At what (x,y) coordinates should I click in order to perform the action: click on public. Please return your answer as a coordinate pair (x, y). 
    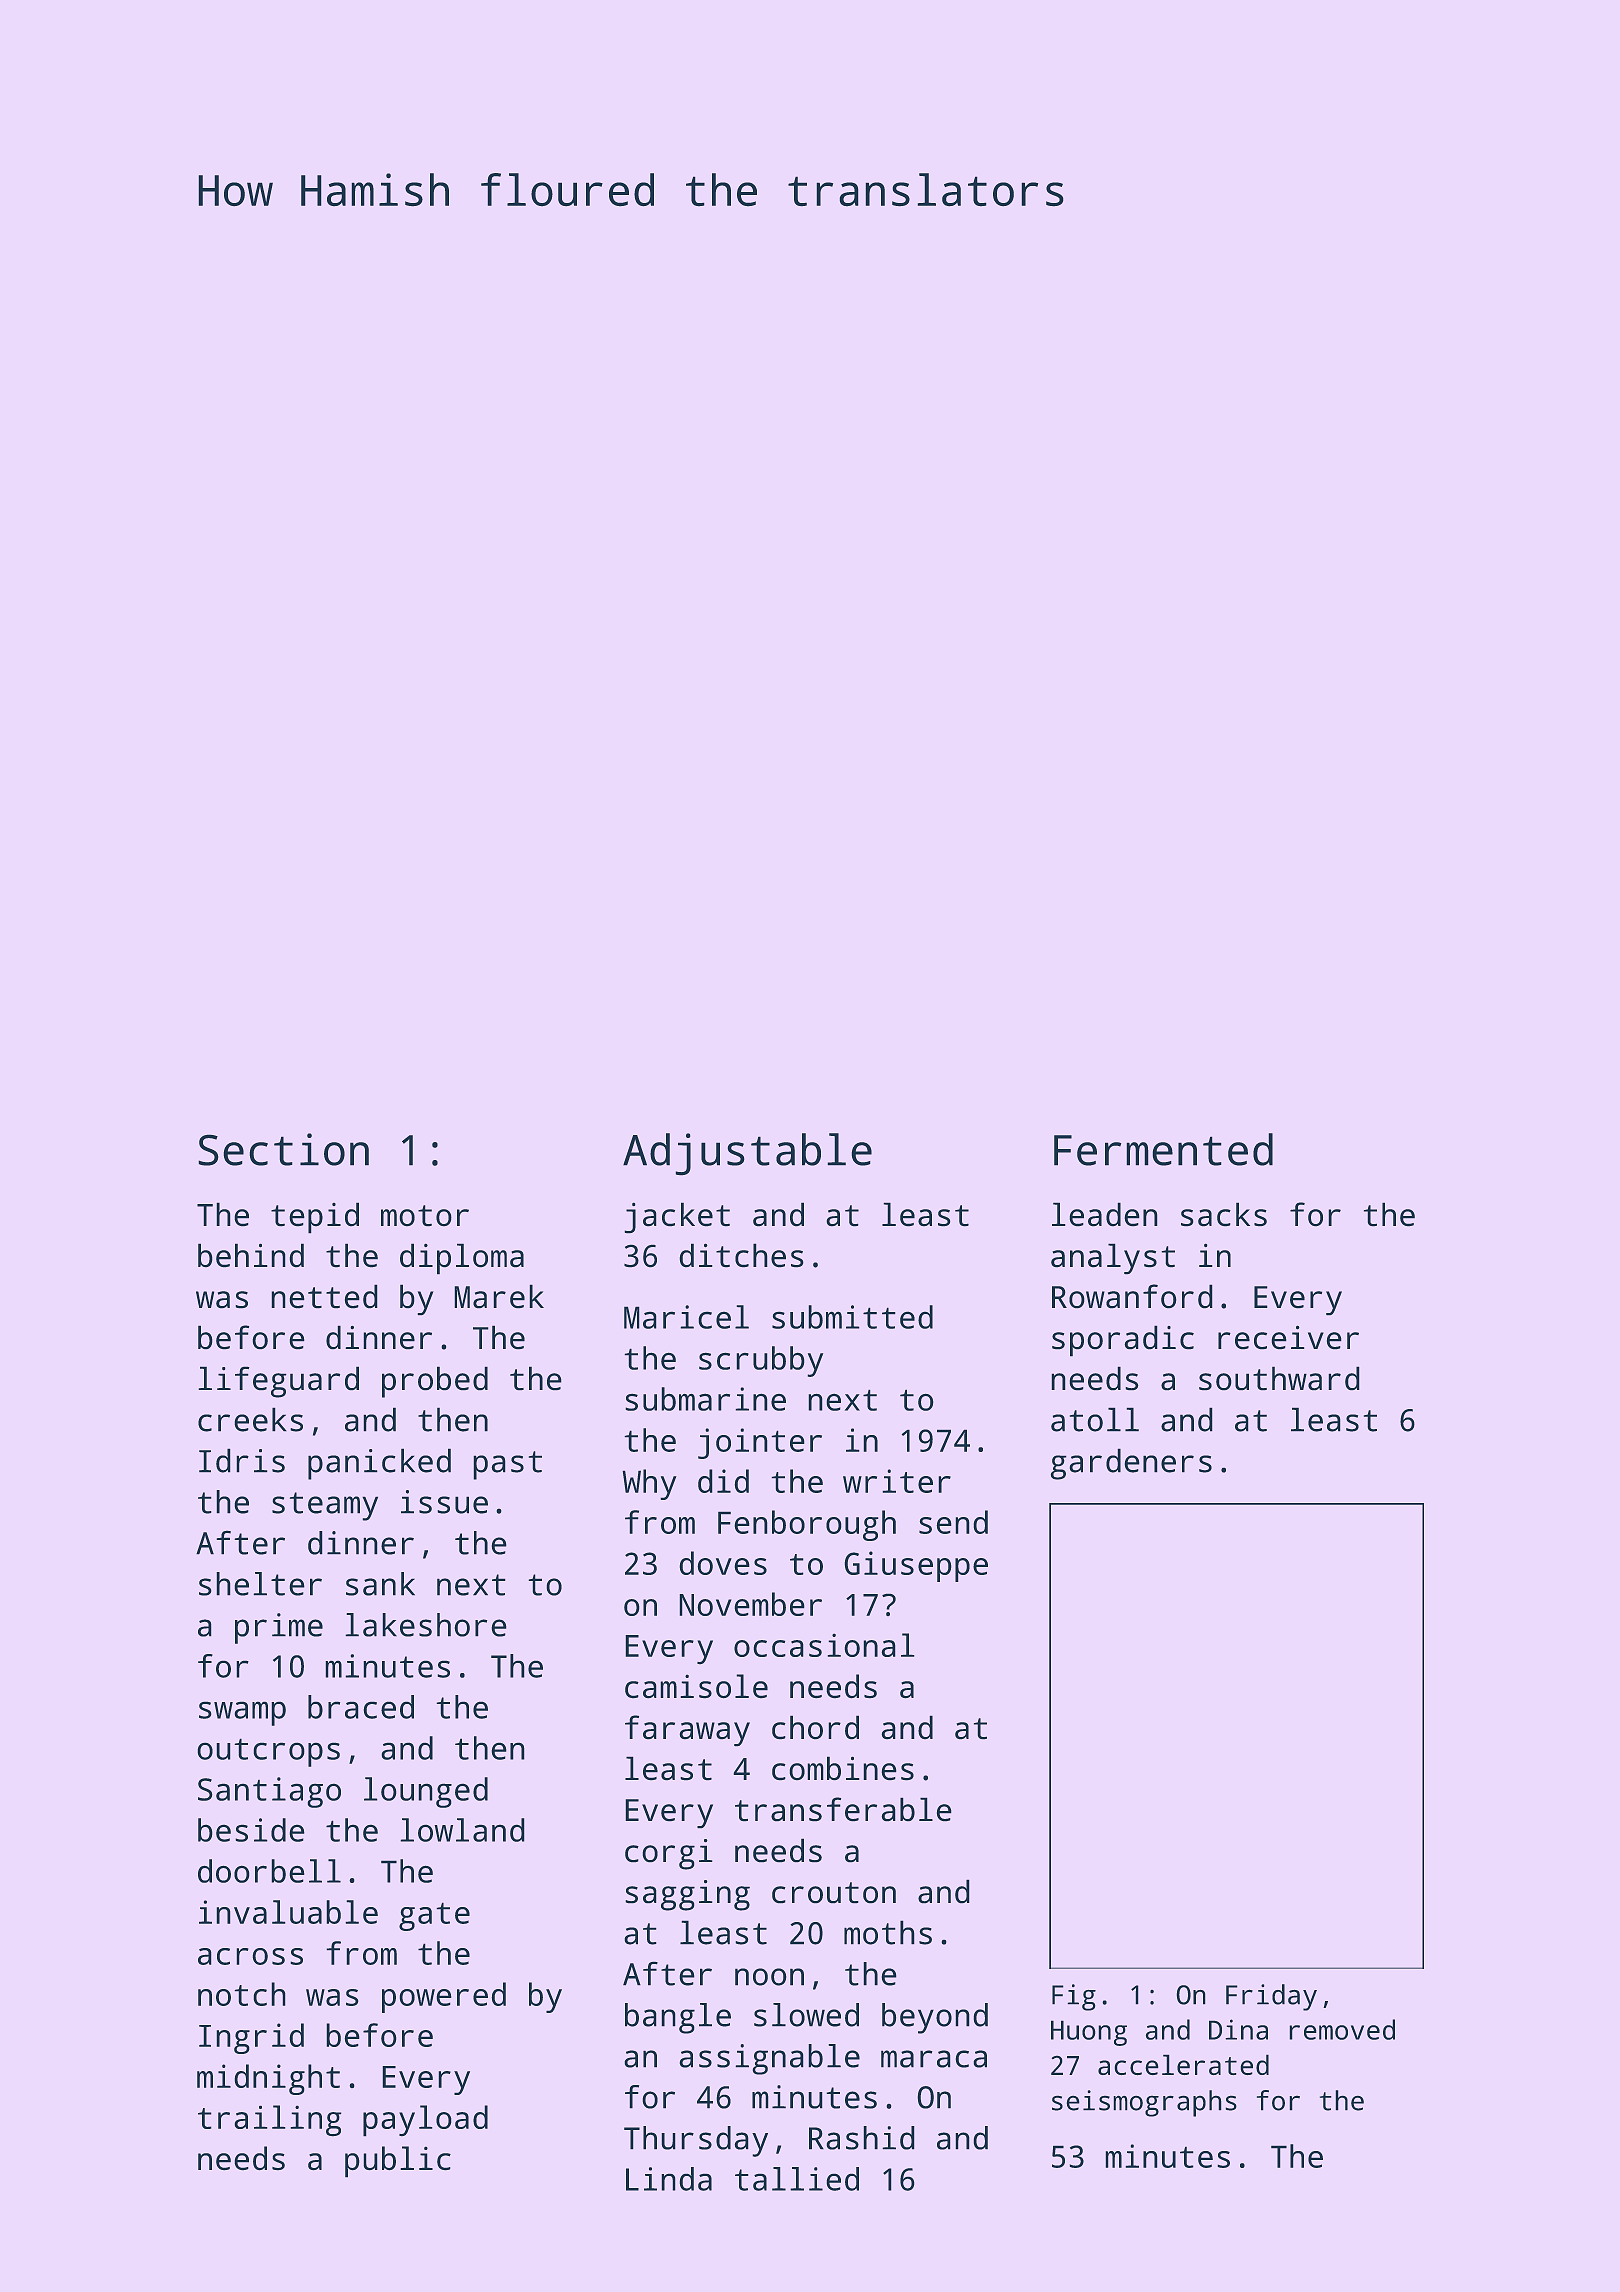
    Looking at the image, I should click on (398, 2161).
